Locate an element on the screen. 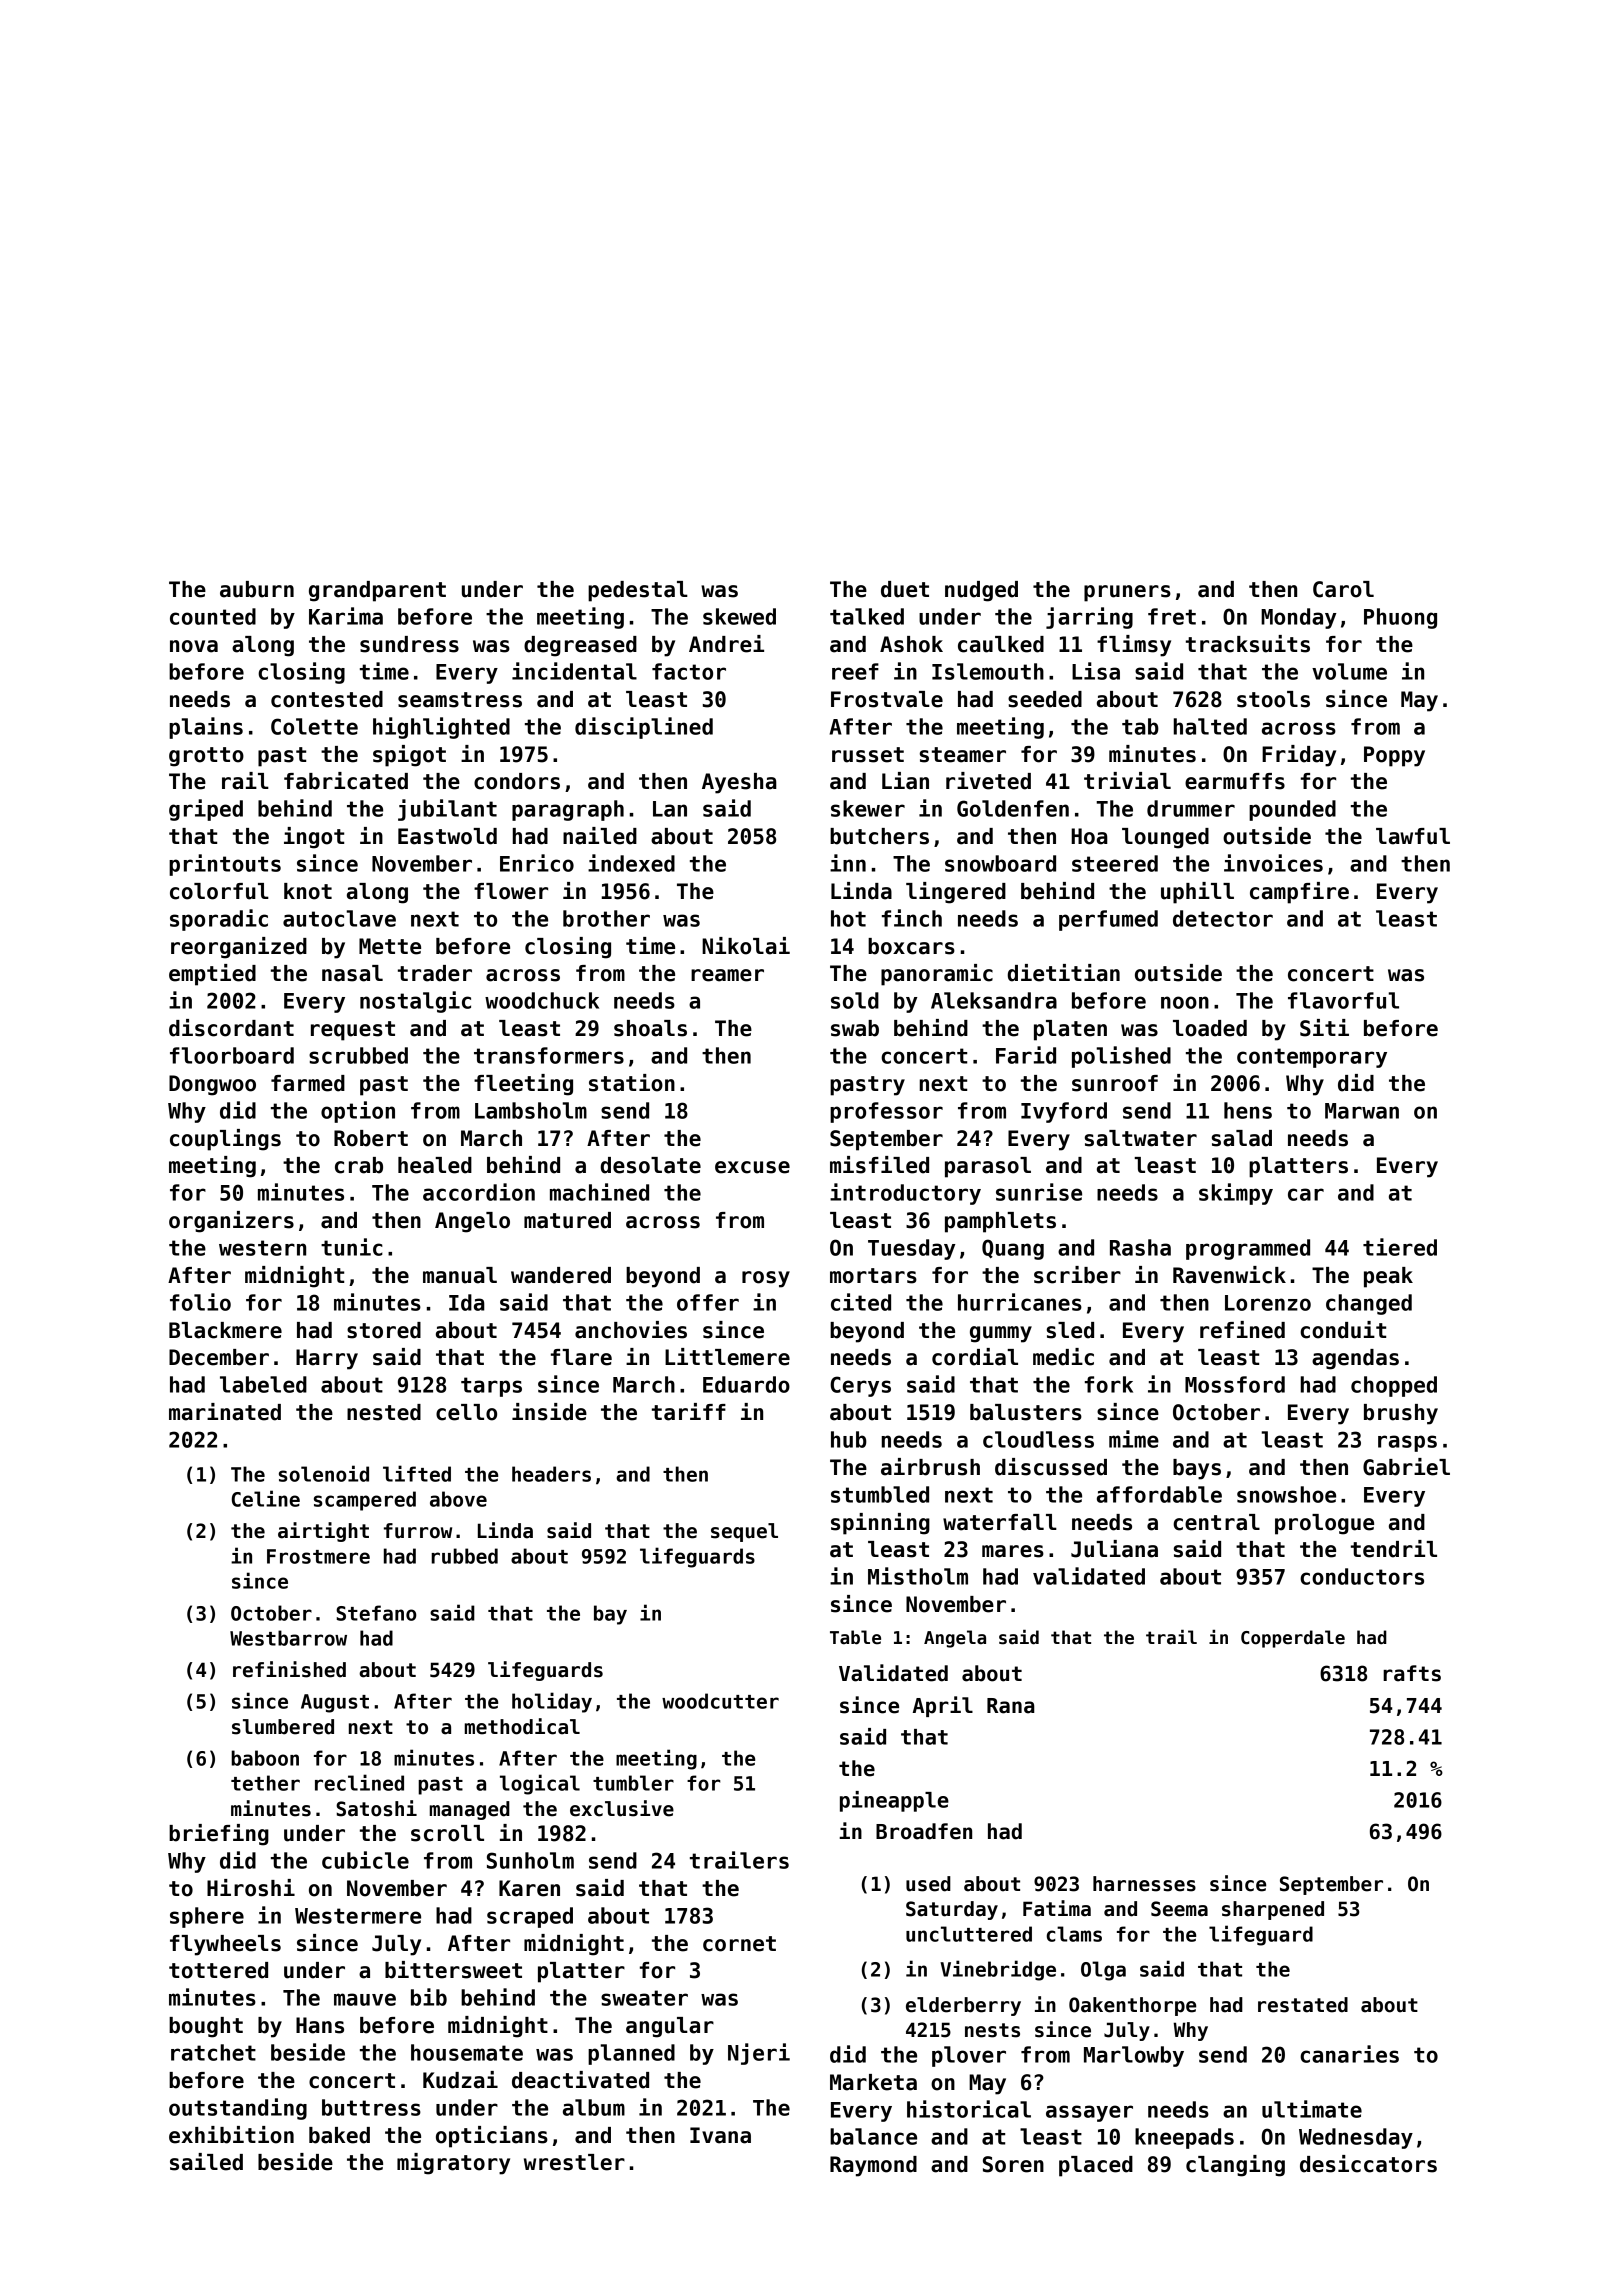  tunic is located at coordinates (352, 1247).
